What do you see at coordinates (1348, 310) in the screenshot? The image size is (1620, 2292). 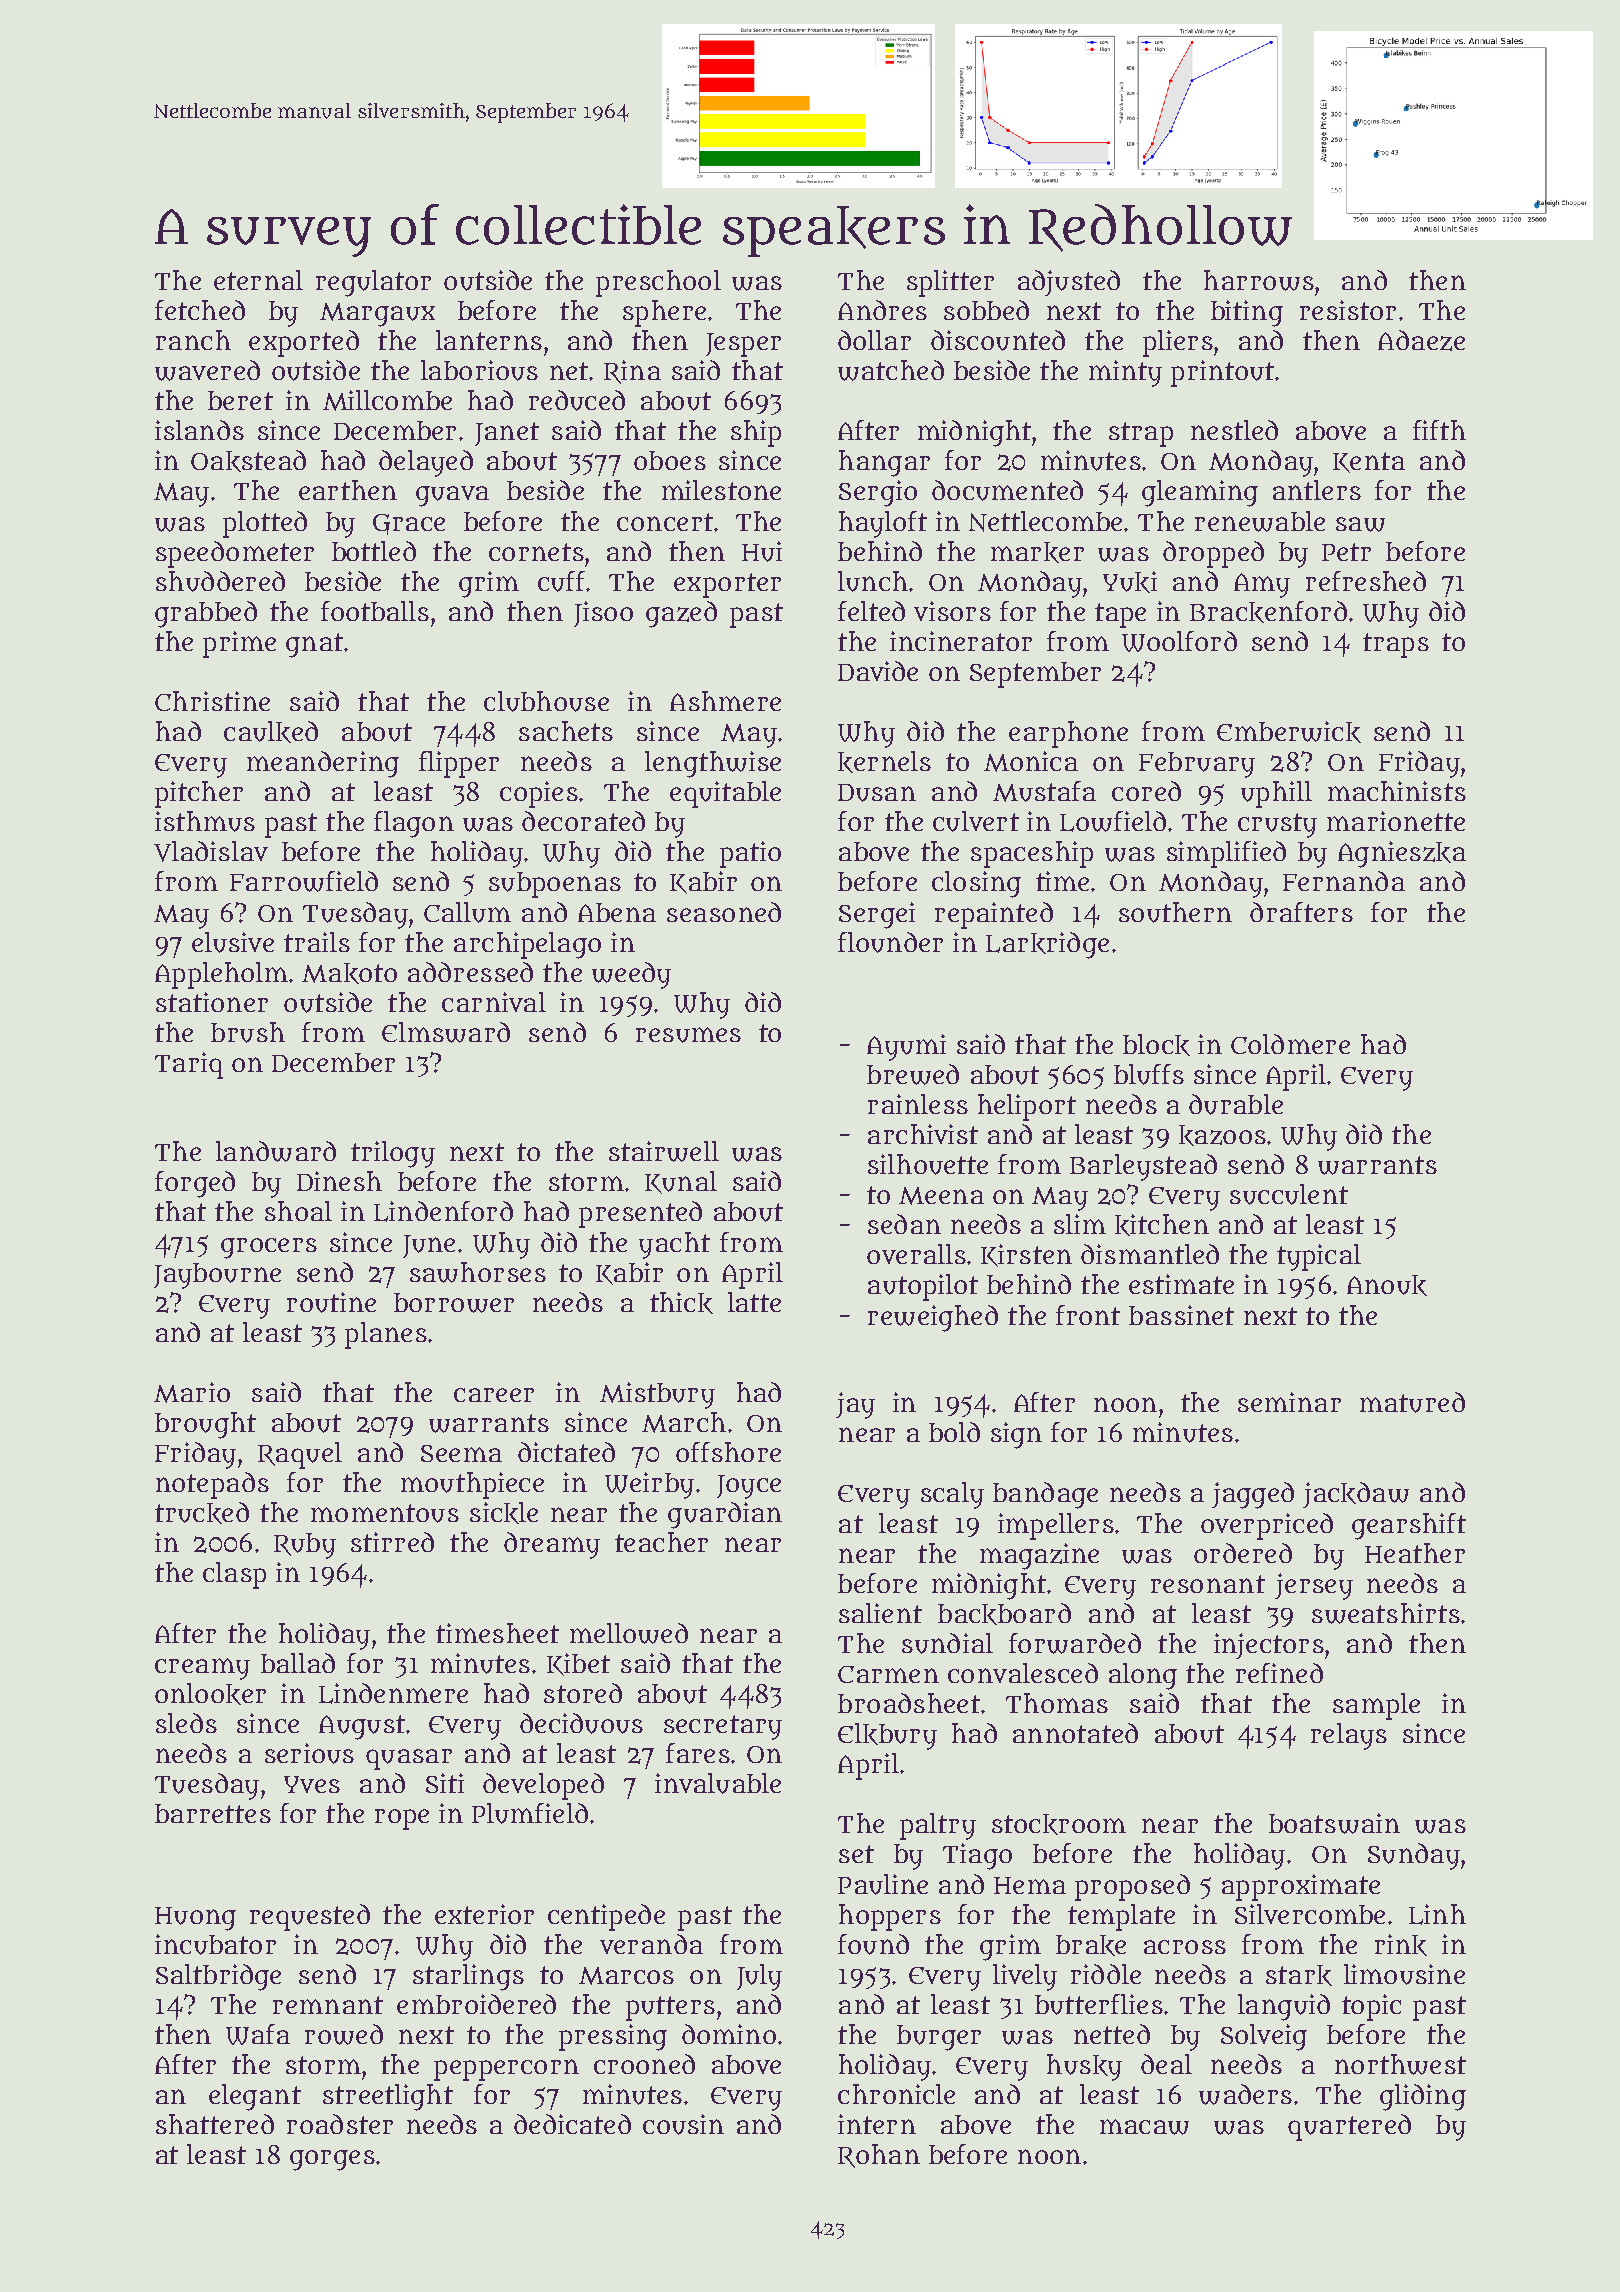 I see `resistor` at bounding box center [1348, 310].
